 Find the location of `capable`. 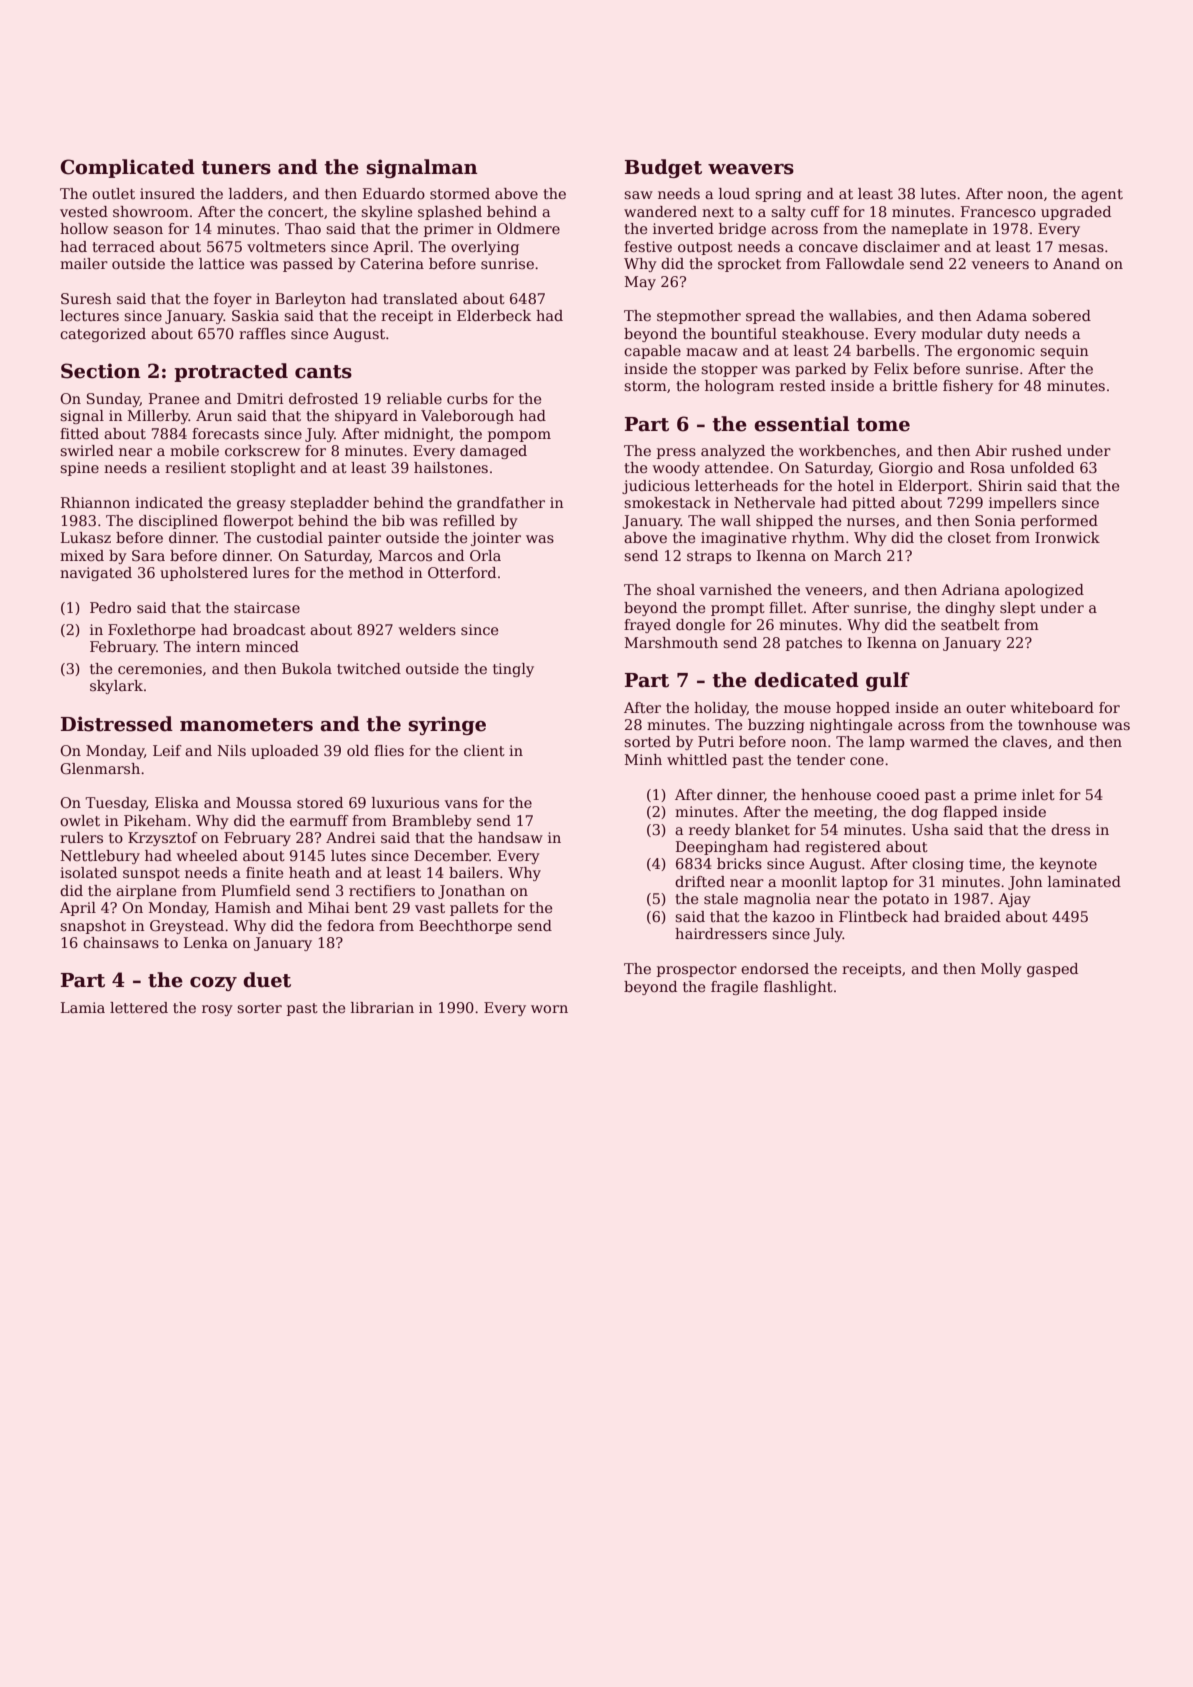

capable is located at coordinates (652, 352).
